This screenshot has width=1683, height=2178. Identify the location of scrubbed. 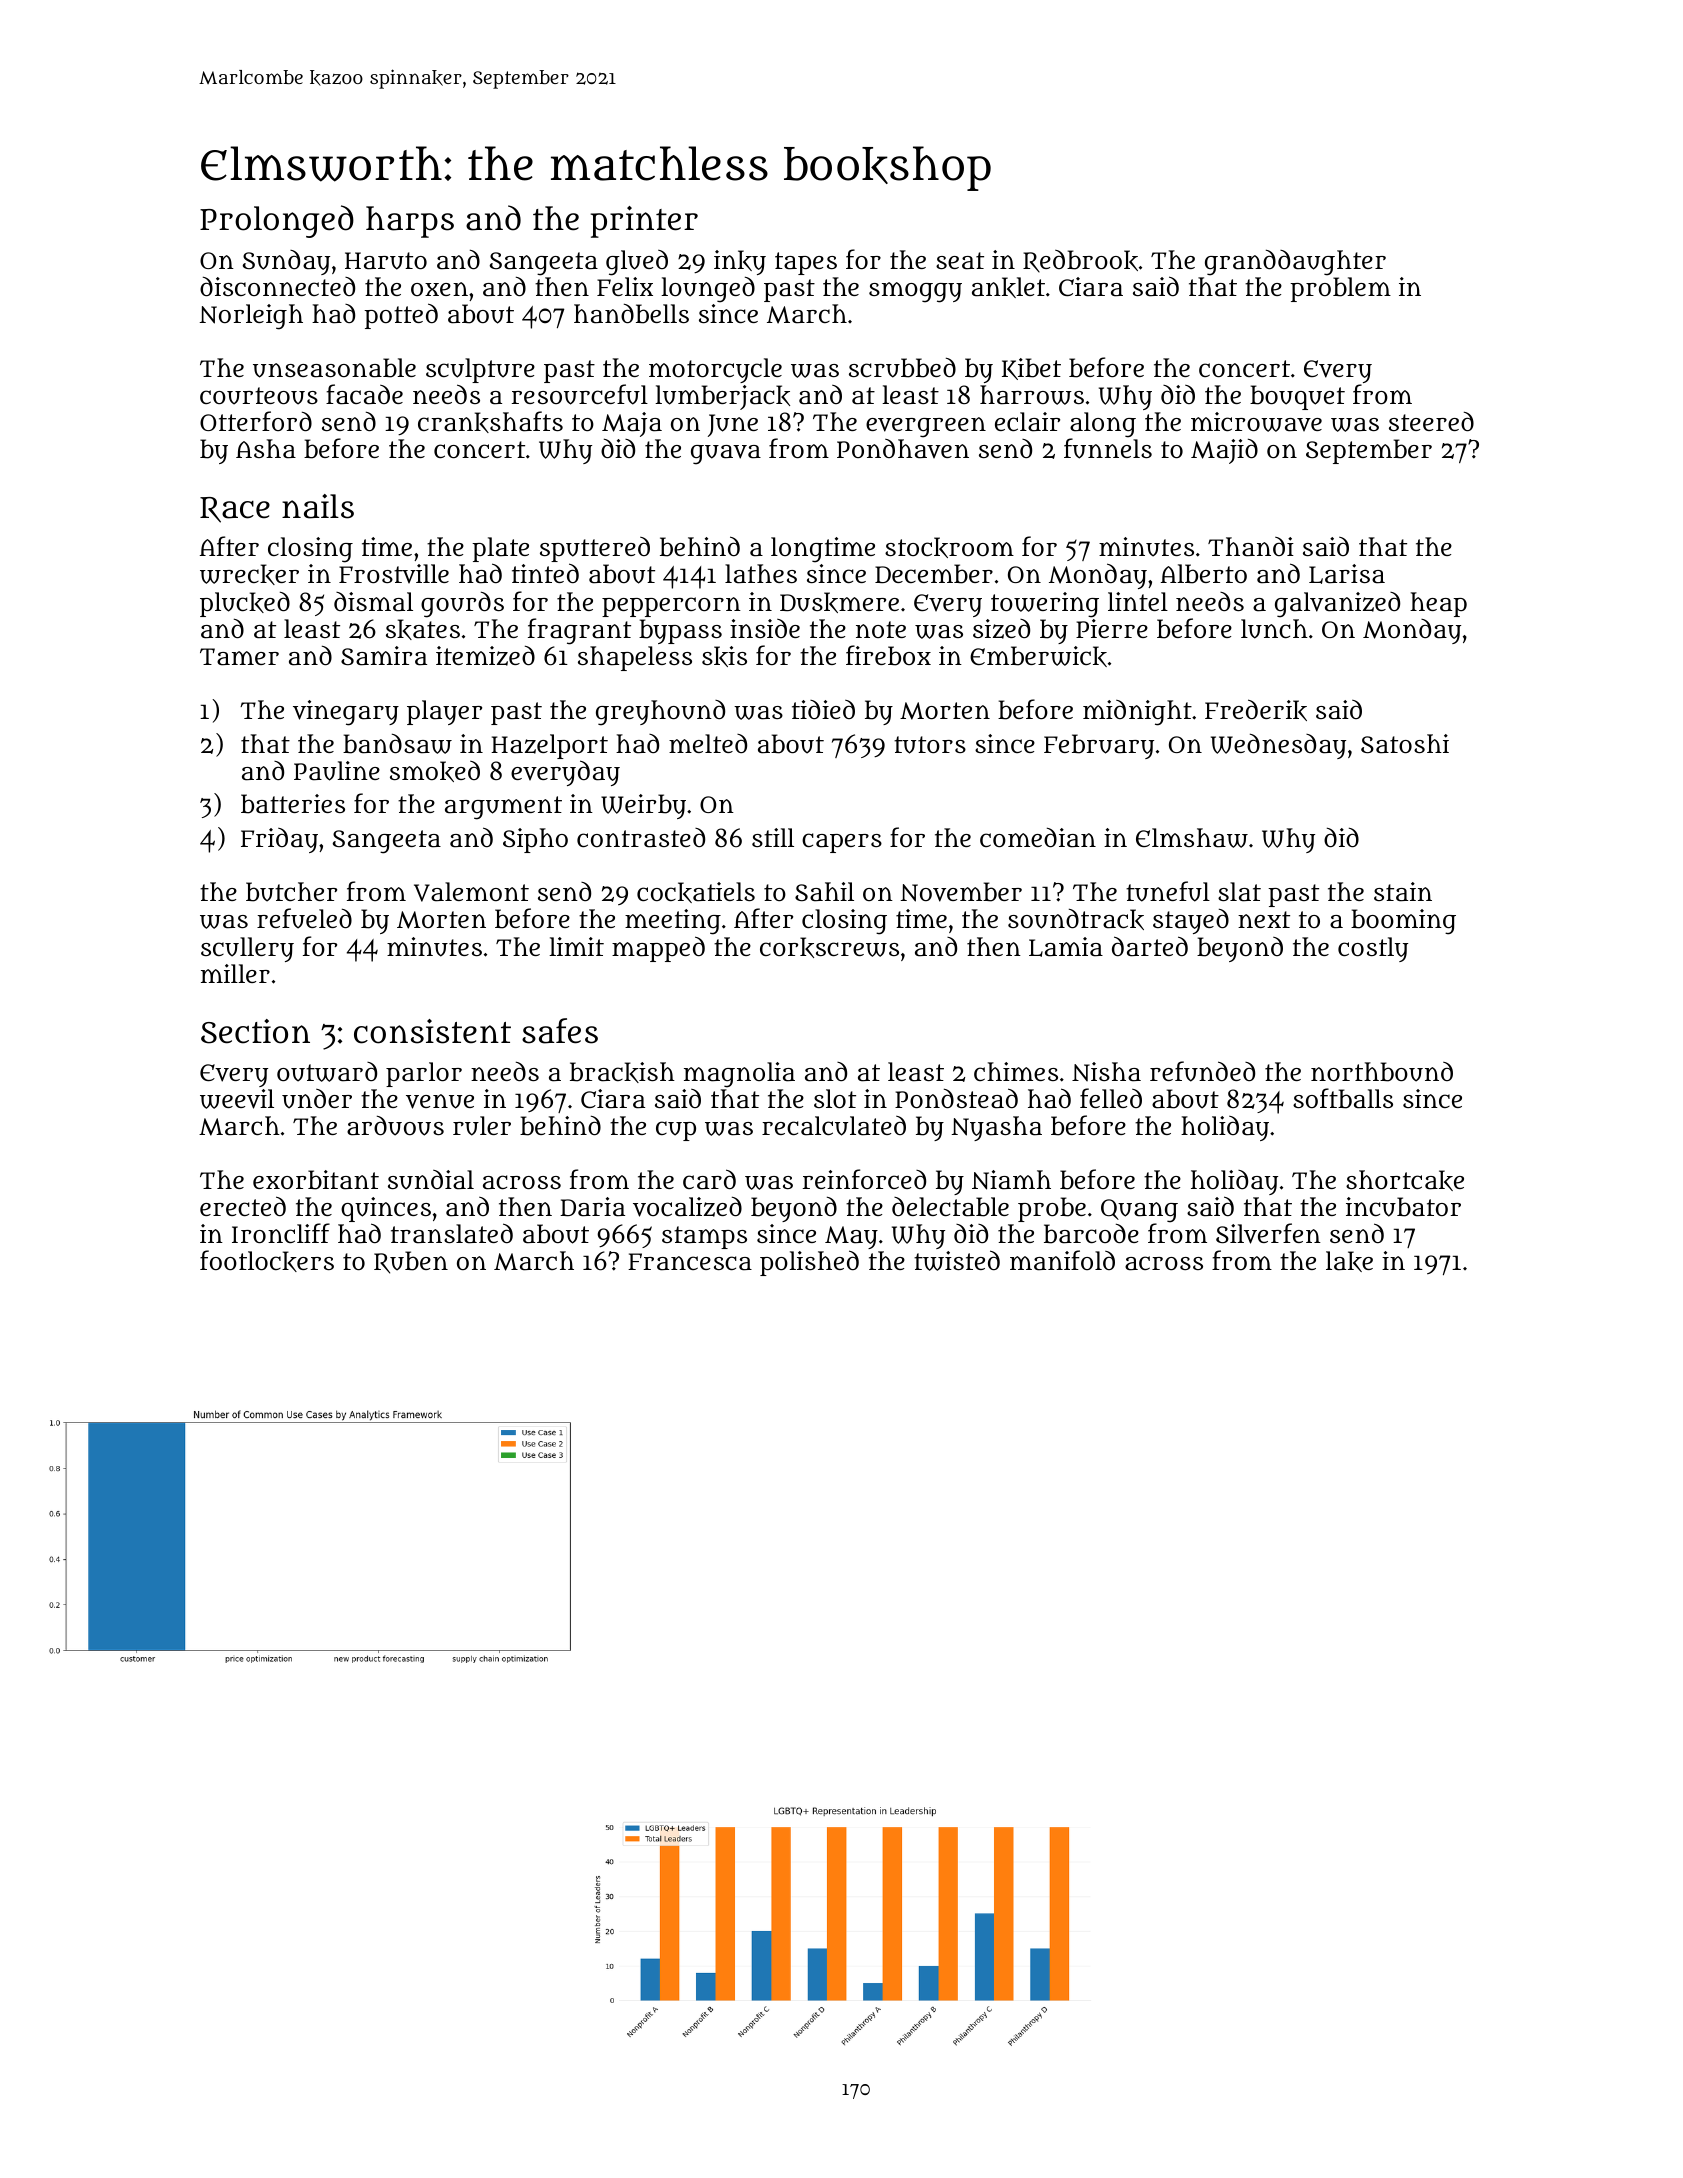
(902, 367).
